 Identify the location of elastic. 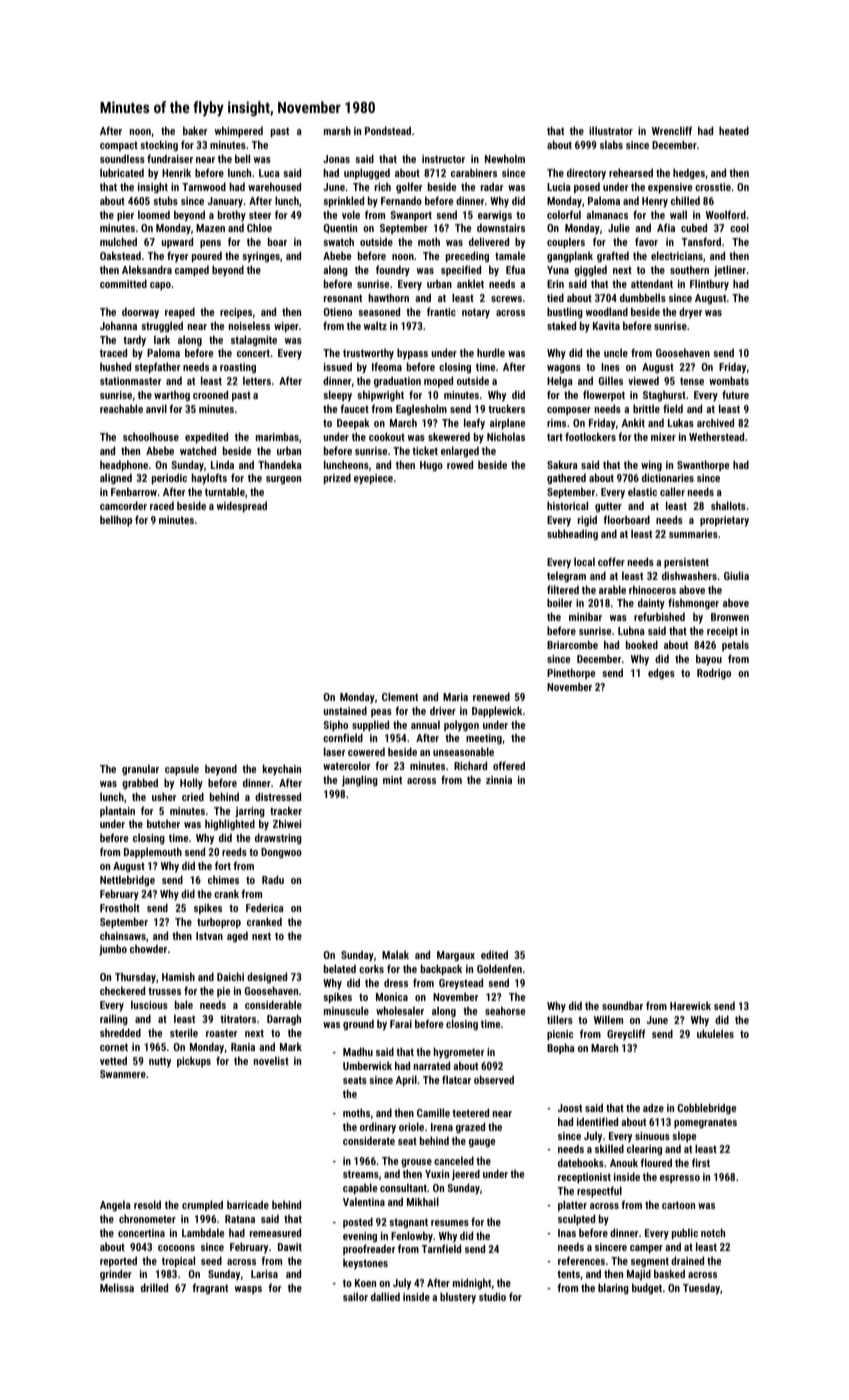
(642, 491).
